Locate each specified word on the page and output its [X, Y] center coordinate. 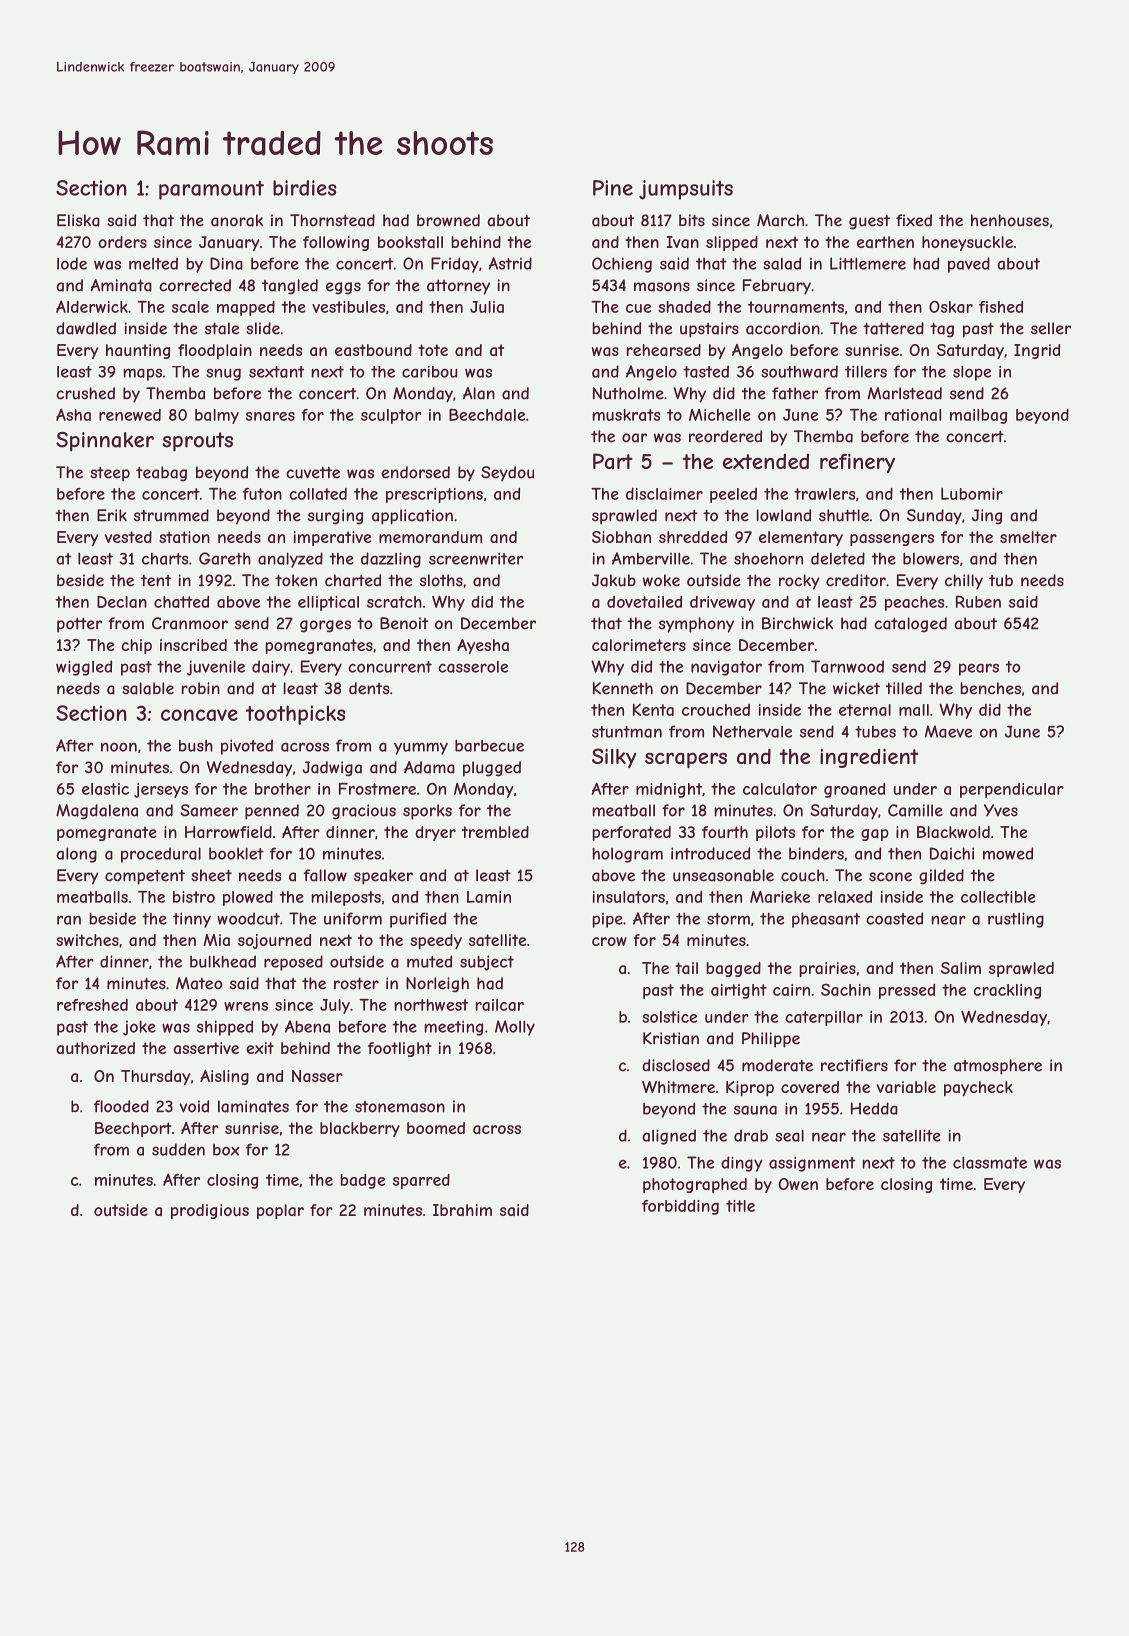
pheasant [826, 920]
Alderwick [92, 306]
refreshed [92, 1005]
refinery [857, 463]
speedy [436, 941]
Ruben [978, 601]
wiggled [84, 668]
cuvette [313, 473]
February [777, 287]
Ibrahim [462, 1210]
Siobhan [621, 537]
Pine [613, 188]
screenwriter [476, 558]
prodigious [210, 1211]
